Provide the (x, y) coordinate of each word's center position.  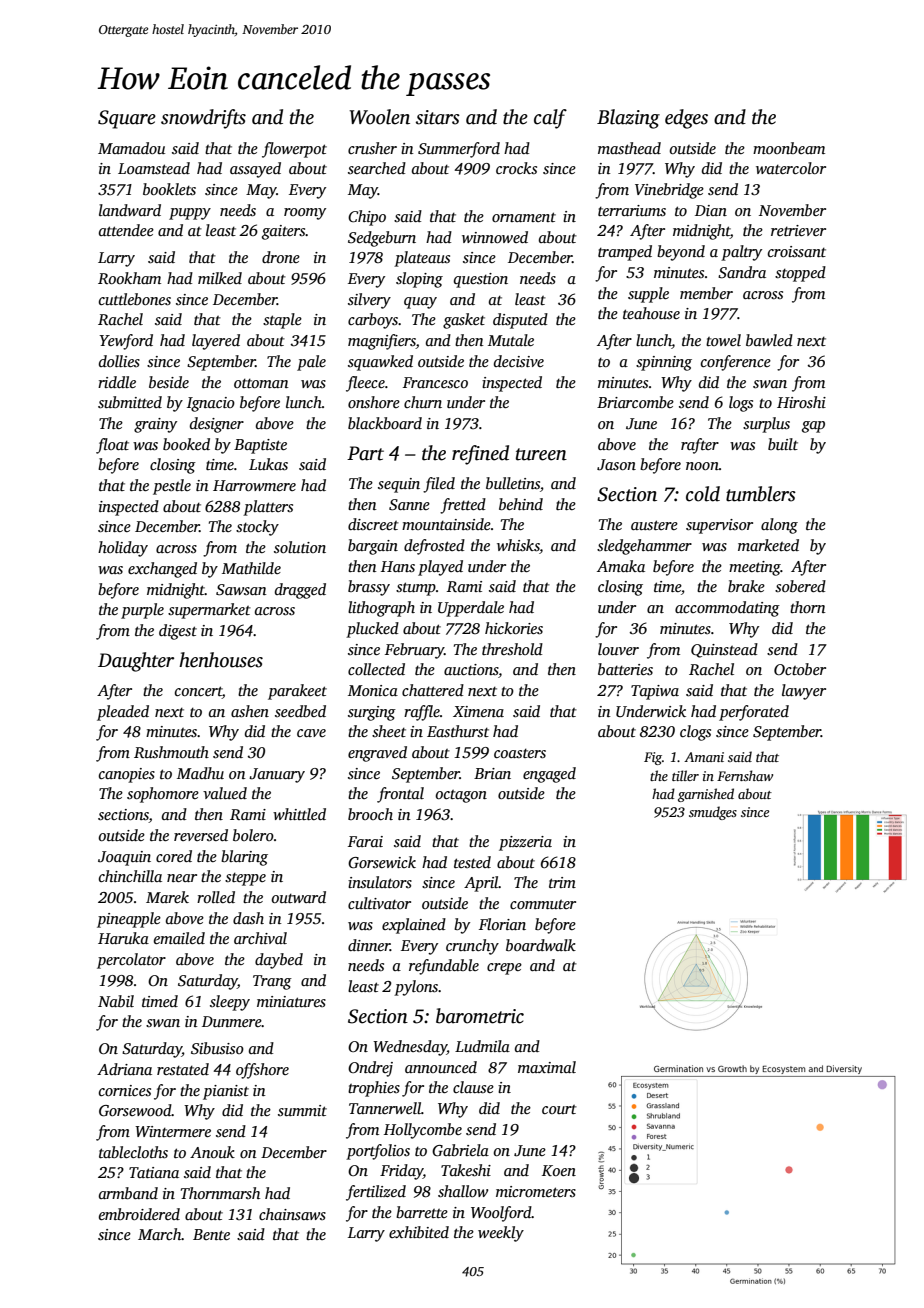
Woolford (501, 1214)
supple (648, 295)
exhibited (419, 1232)
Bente (211, 1234)
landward (130, 210)
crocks (516, 168)
